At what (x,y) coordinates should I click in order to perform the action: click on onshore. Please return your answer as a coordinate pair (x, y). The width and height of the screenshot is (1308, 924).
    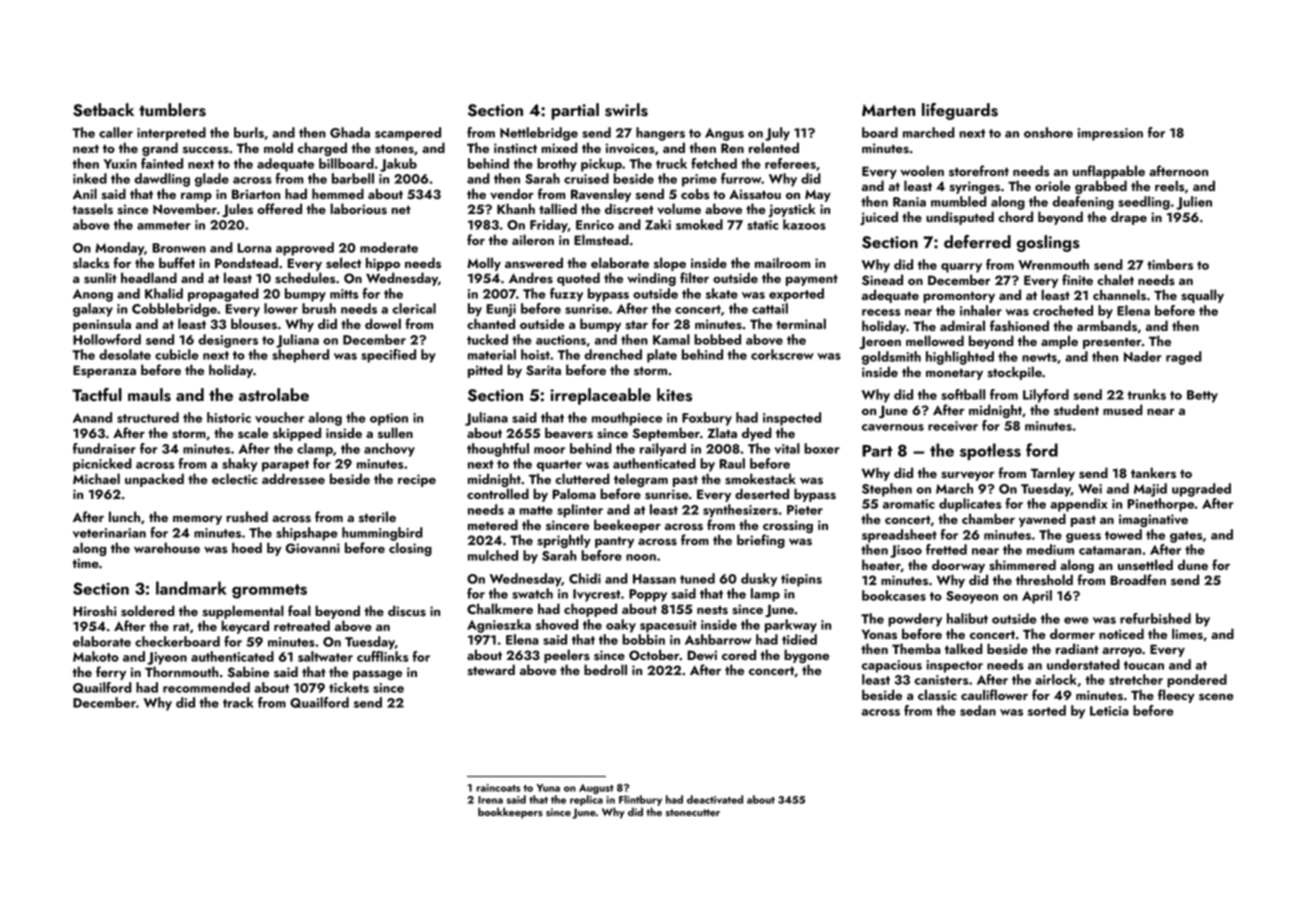
    Looking at the image, I should click on (1048, 132).
